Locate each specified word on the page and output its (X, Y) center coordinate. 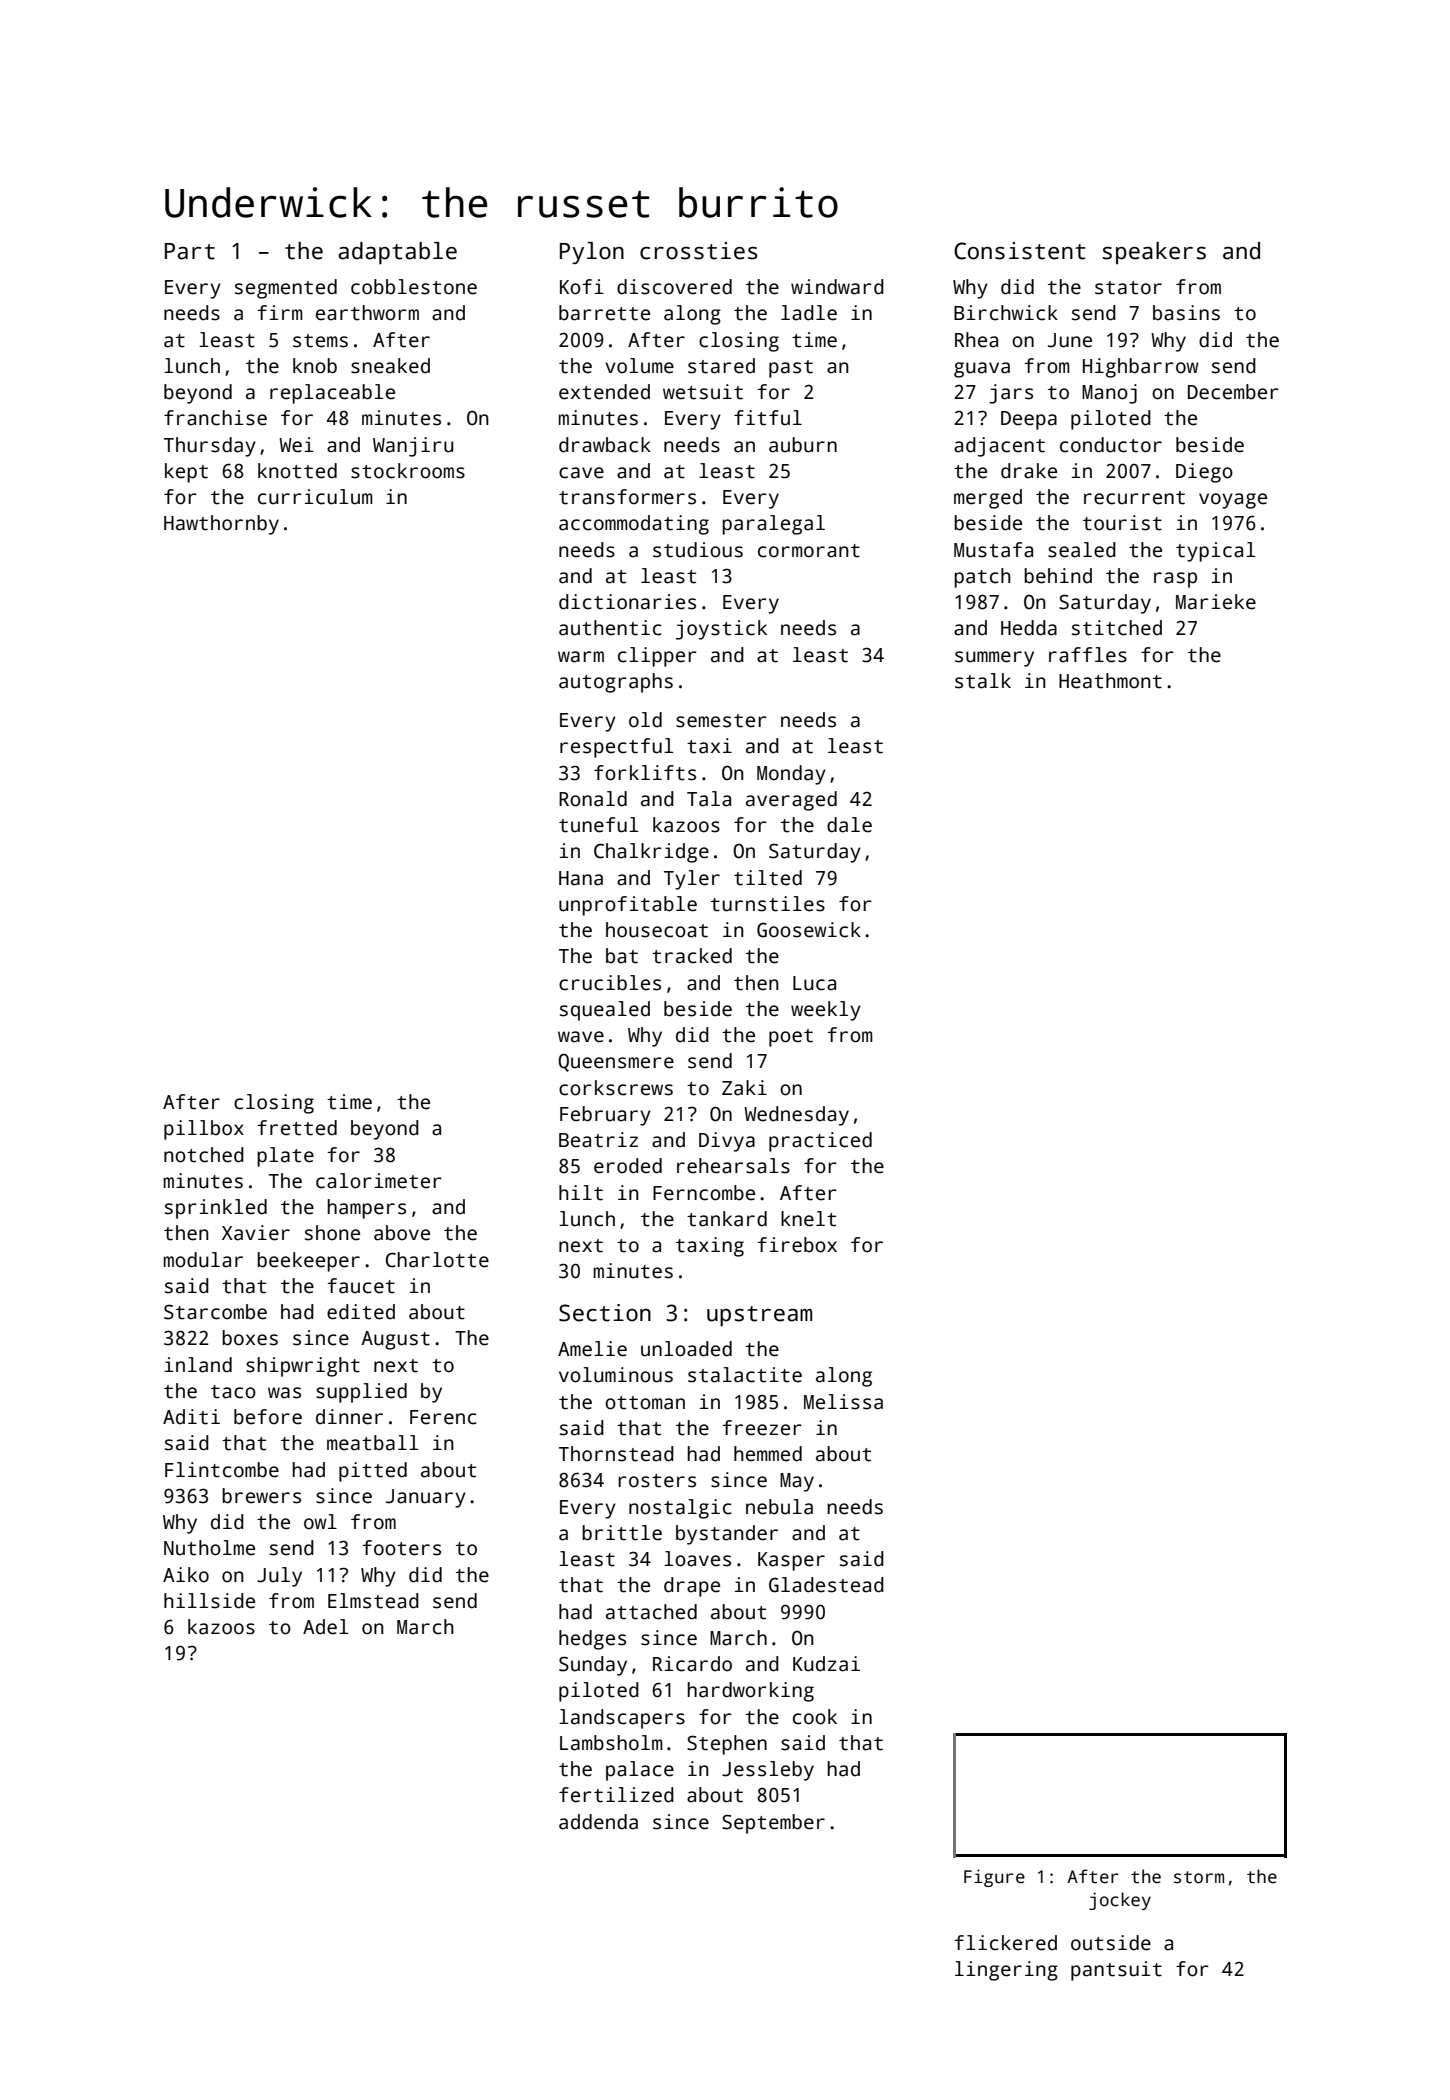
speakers (1154, 253)
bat (622, 956)
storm (1199, 1877)
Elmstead (373, 1601)
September (773, 1824)
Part (190, 251)
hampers (366, 1209)
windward (837, 287)
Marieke (1216, 602)
